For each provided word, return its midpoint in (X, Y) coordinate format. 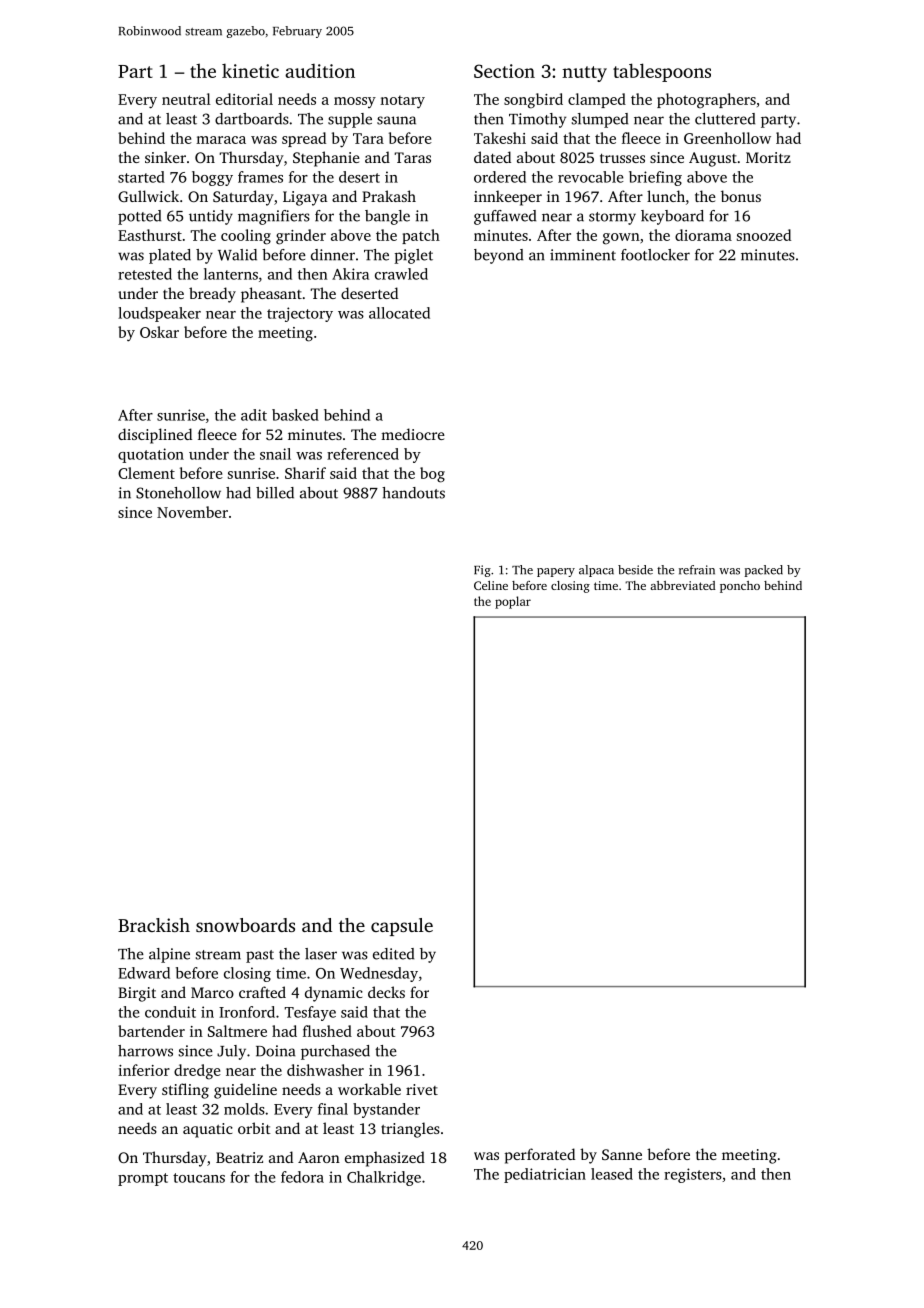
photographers (706, 101)
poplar (513, 602)
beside (635, 570)
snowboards (245, 925)
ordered (500, 177)
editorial (244, 99)
